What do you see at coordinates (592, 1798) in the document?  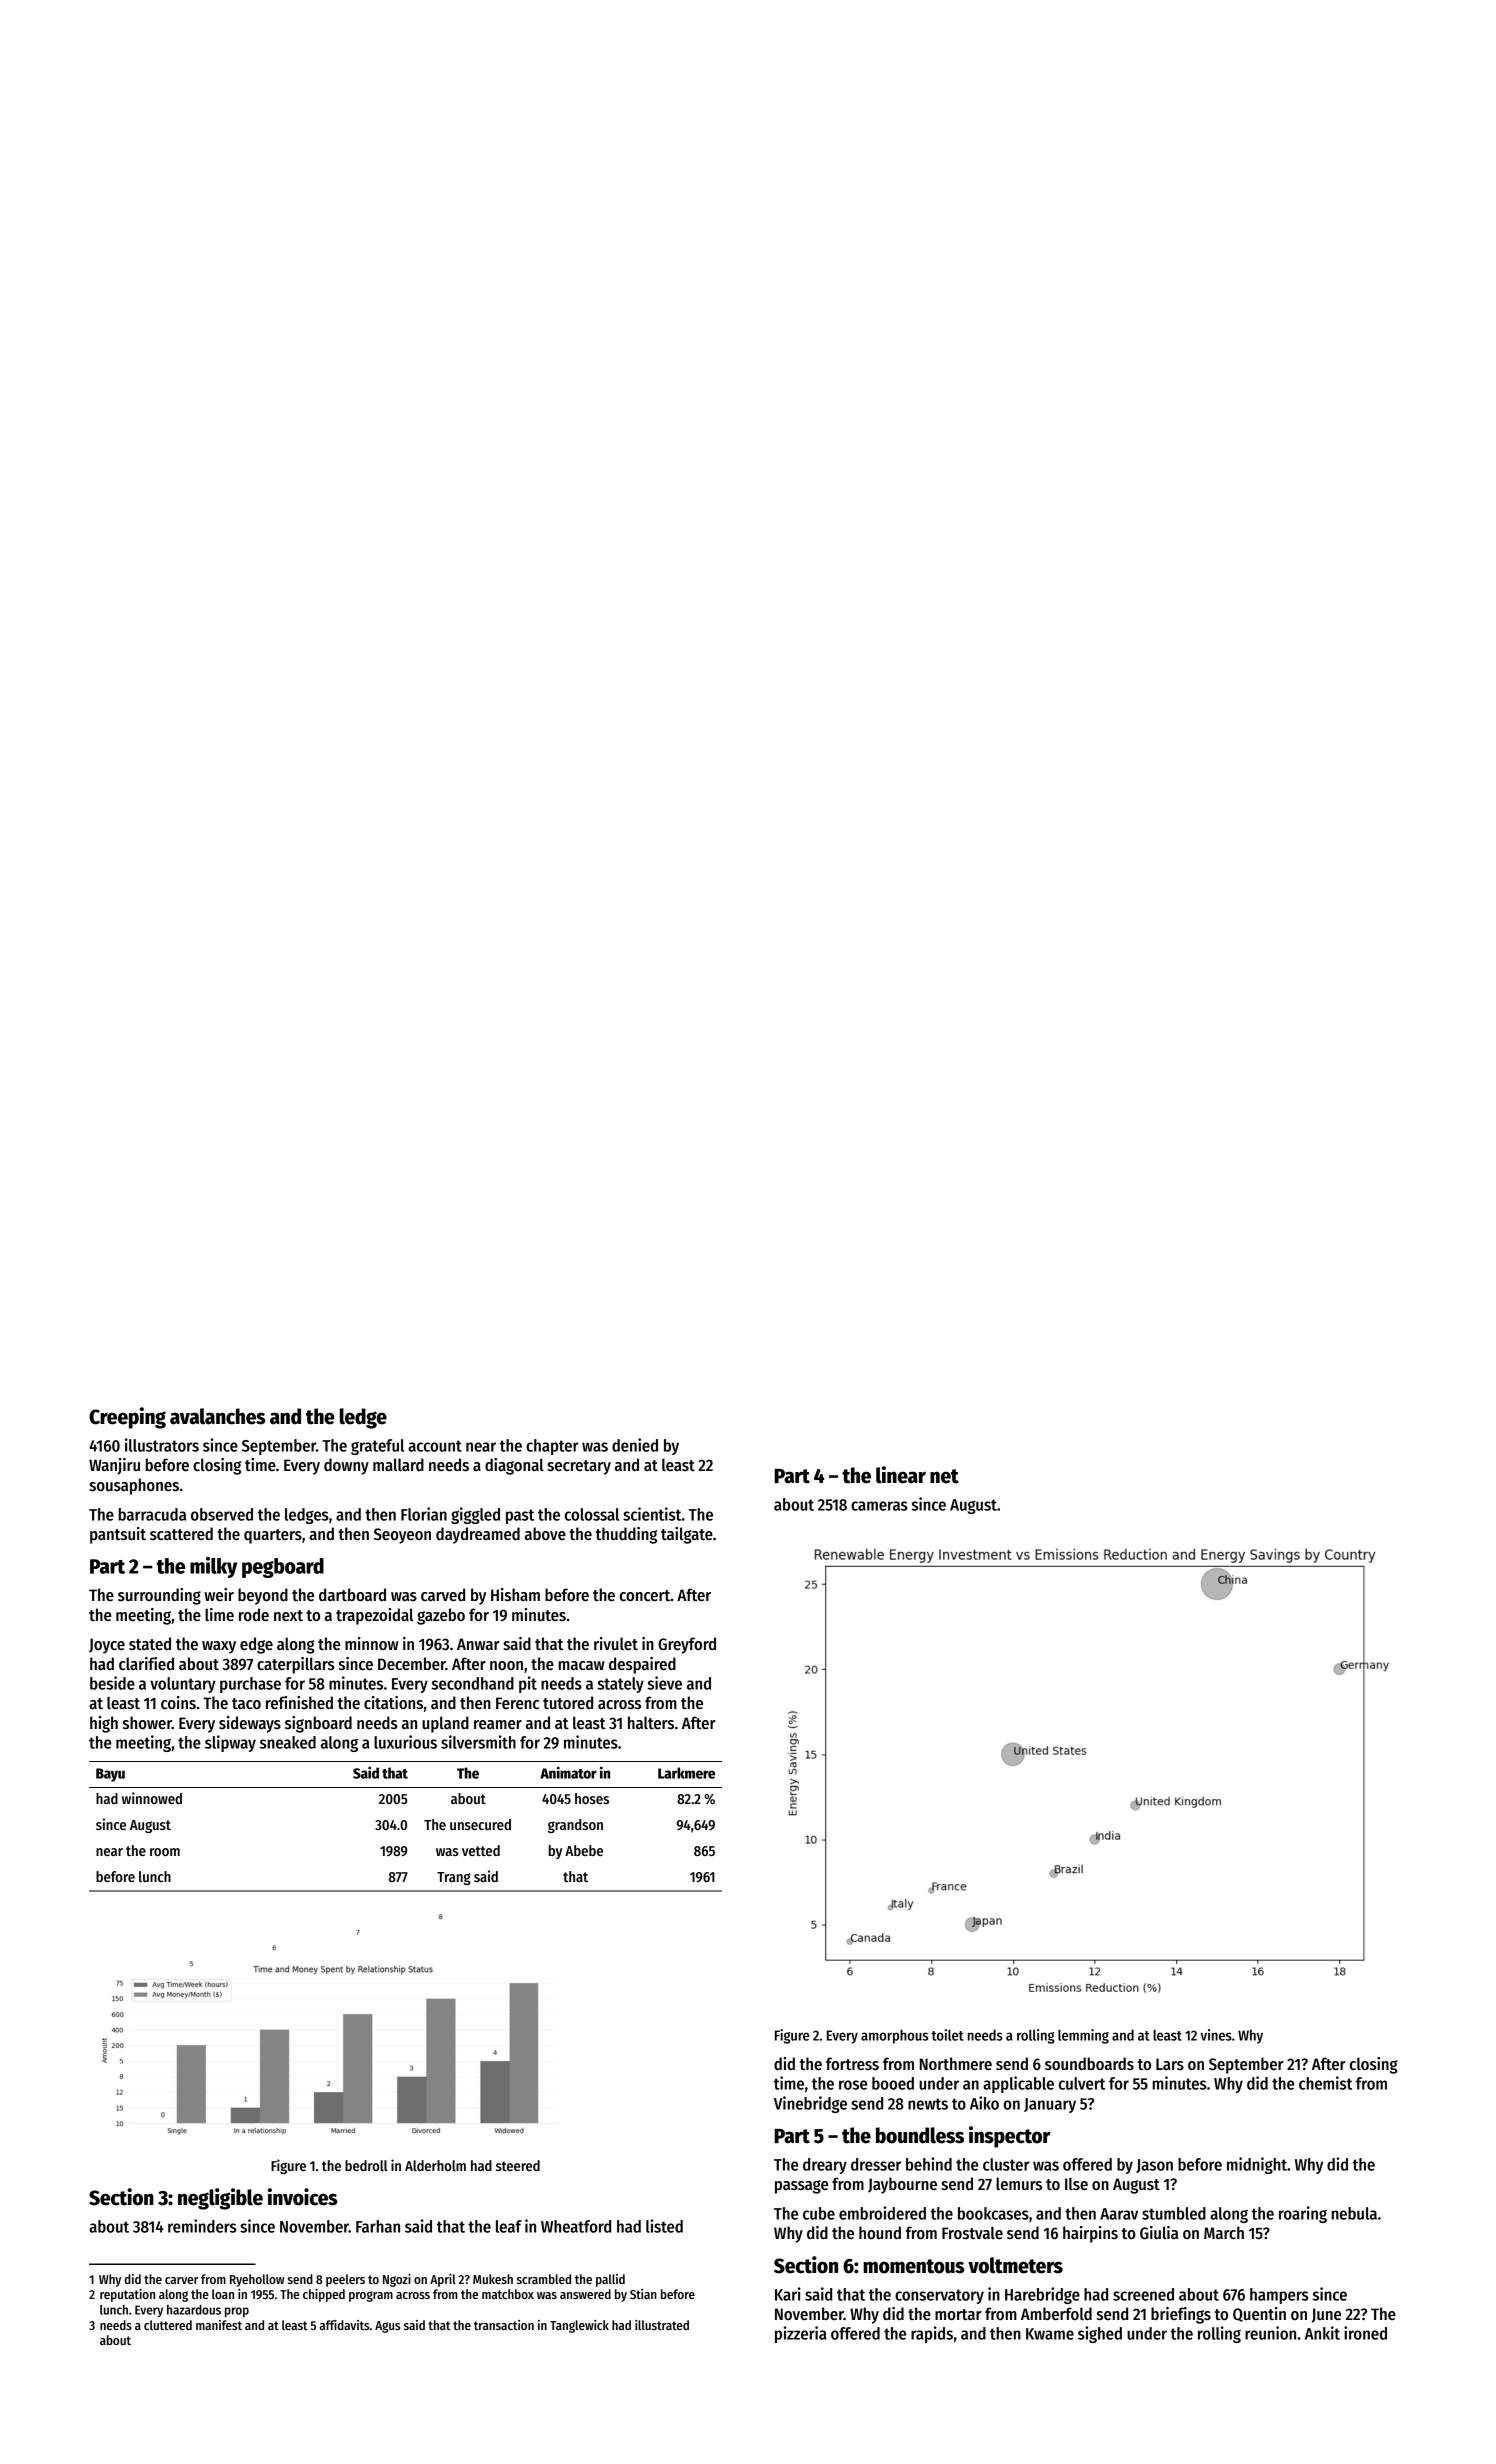 I see `hoses` at bounding box center [592, 1798].
